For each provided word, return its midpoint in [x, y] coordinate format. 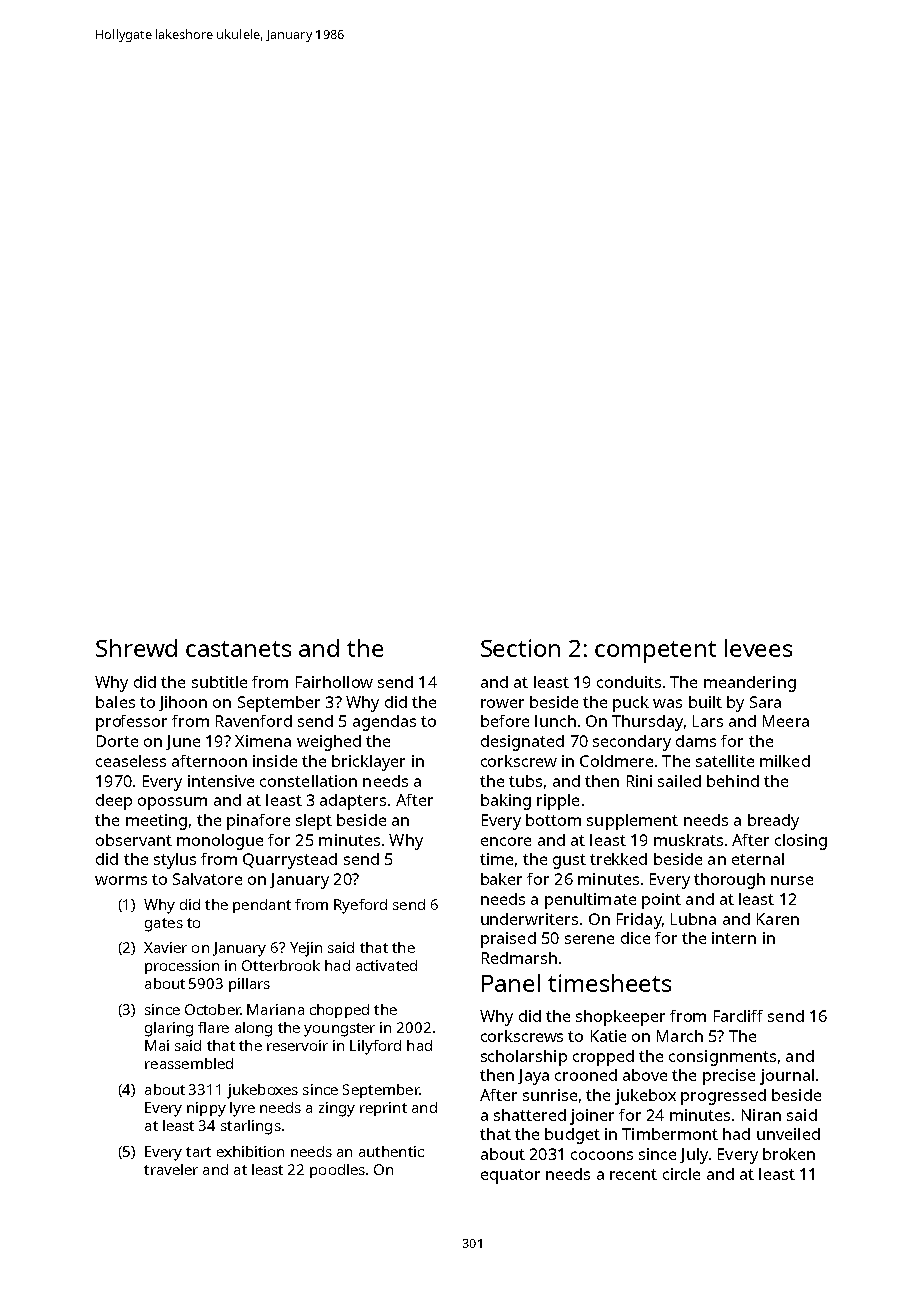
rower [502, 703]
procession [182, 967]
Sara [765, 702]
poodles [337, 1171]
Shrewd [136, 648]
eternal [758, 859]
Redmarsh [519, 958]
